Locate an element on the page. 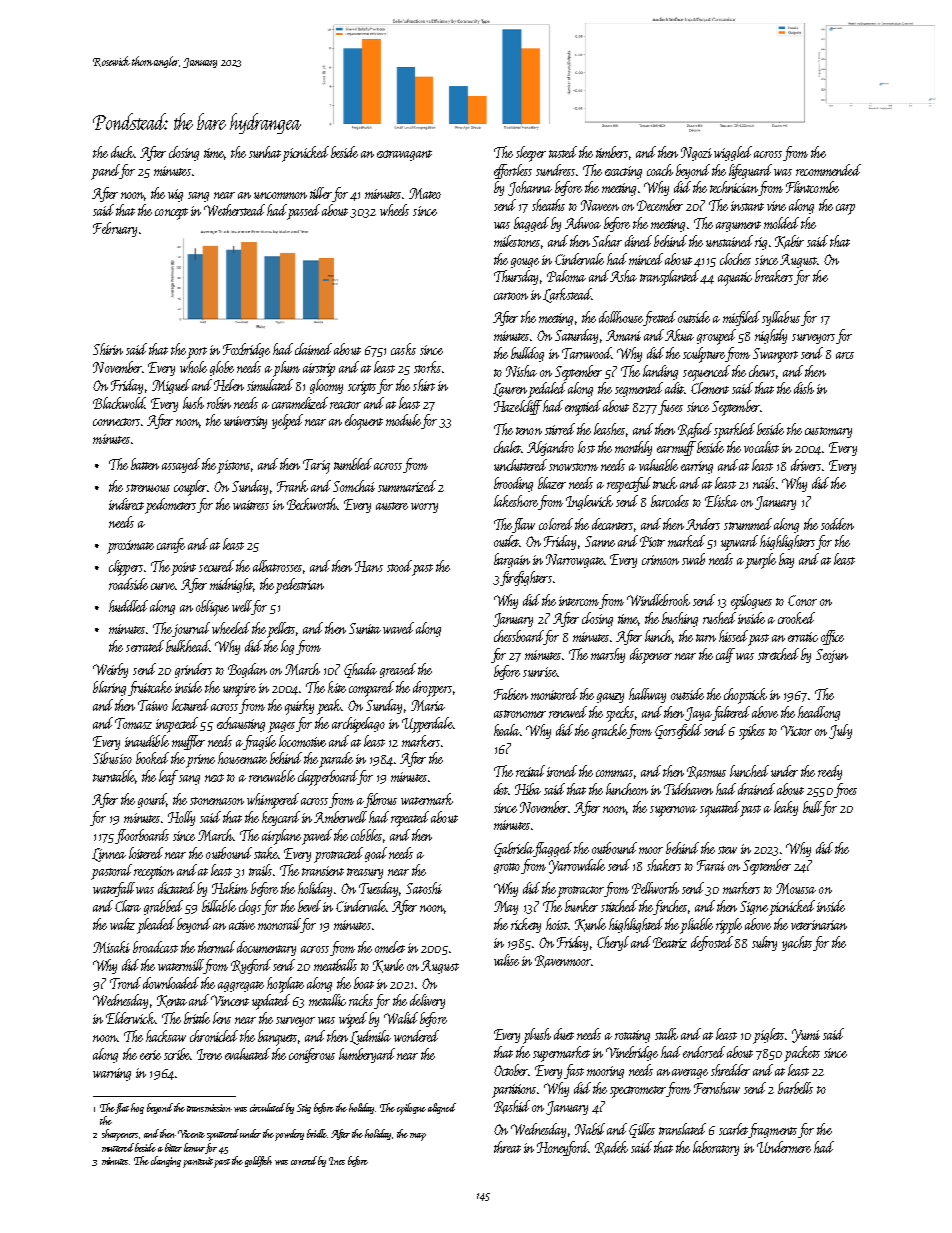 Image resolution: width=952 pixels, height=1233 pixels. extravagant is located at coordinates (404, 155).
